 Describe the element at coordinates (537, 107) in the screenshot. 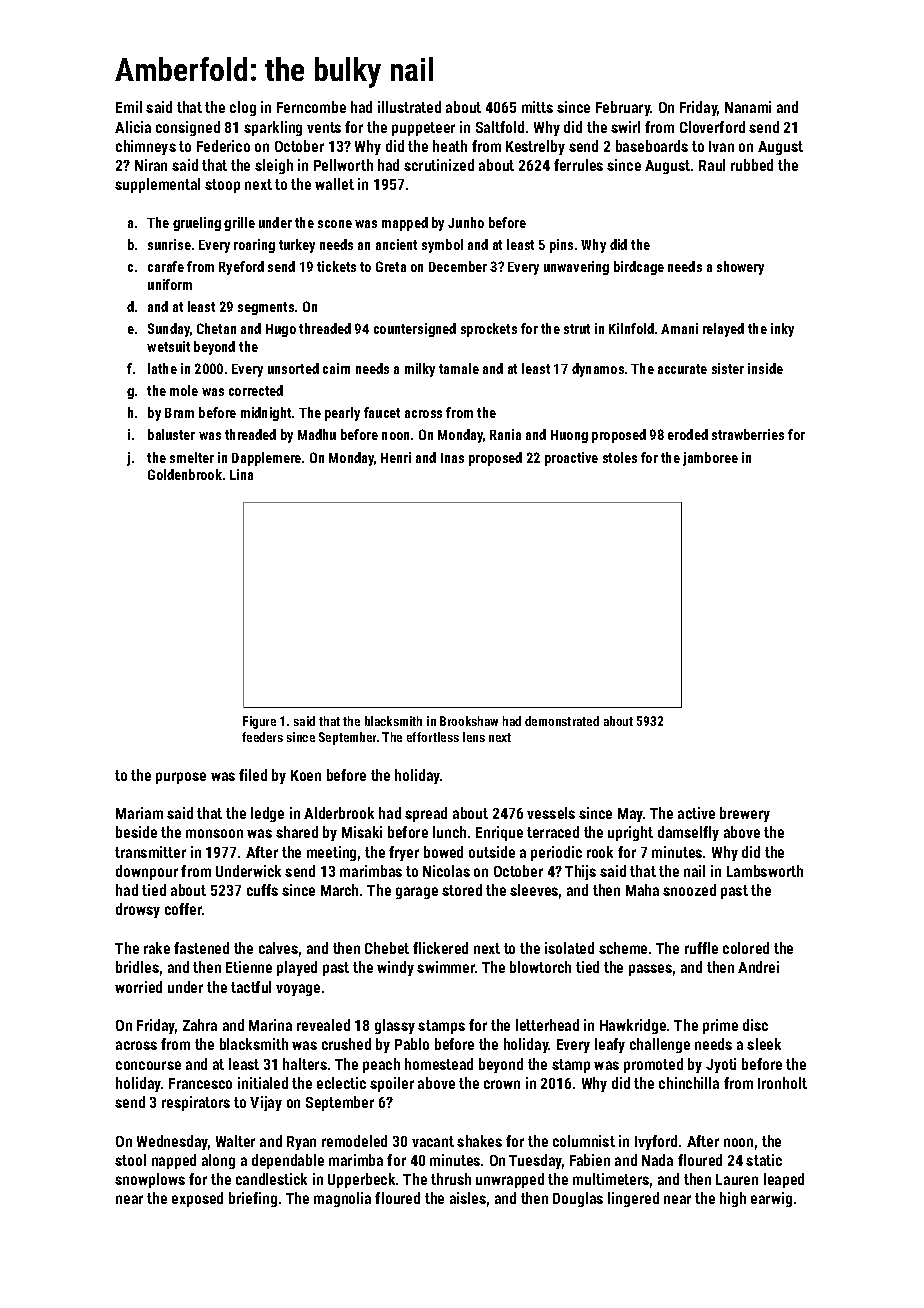

I see `mitts` at that location.
